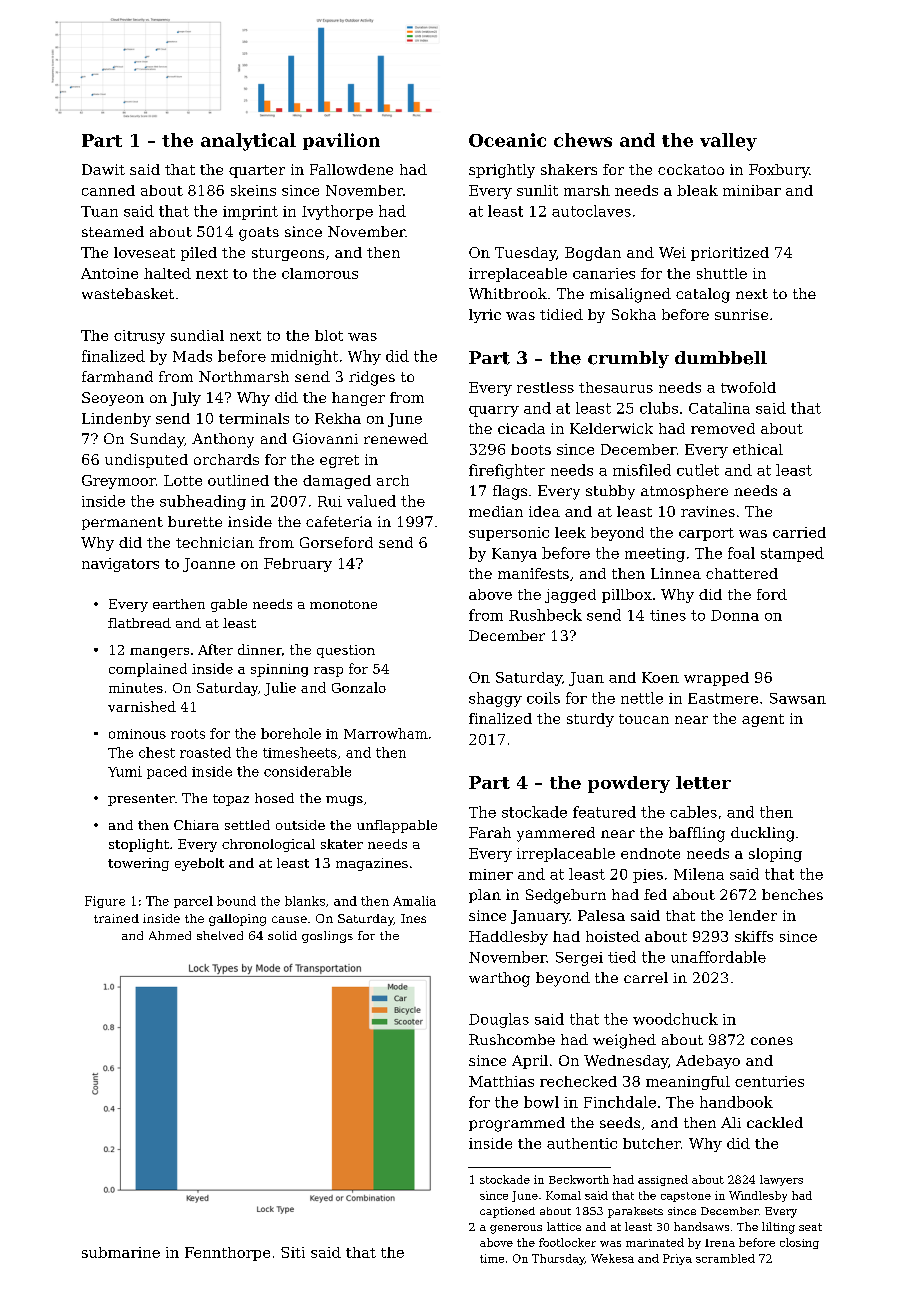 The width and height of the screenshot is (908, 1316). I want to click on Oceanic, so click(507, 140).
